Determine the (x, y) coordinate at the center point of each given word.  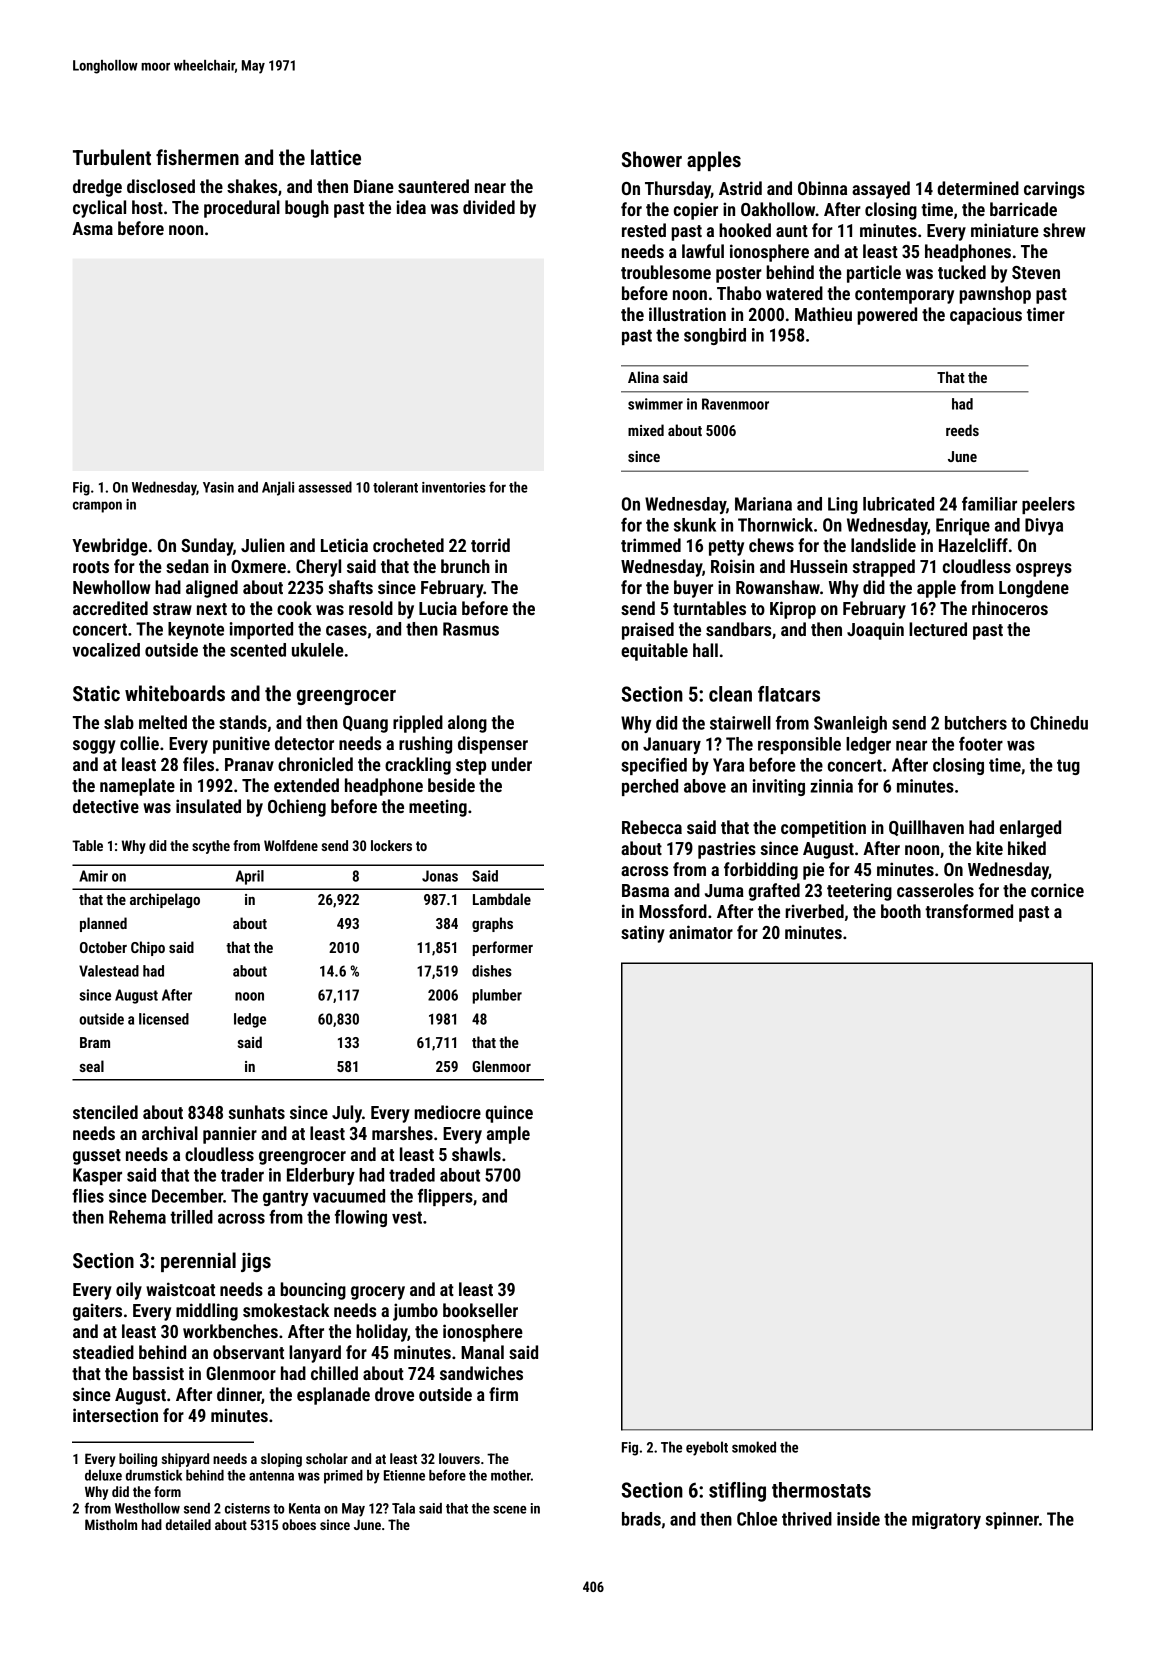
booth (901, 911)
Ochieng (297, 808)
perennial (198, 1262)
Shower (652, 159)
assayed (881, 190)
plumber (497, 996)
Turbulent (112, 157)
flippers (445, 1197)
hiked (1027, 848)
